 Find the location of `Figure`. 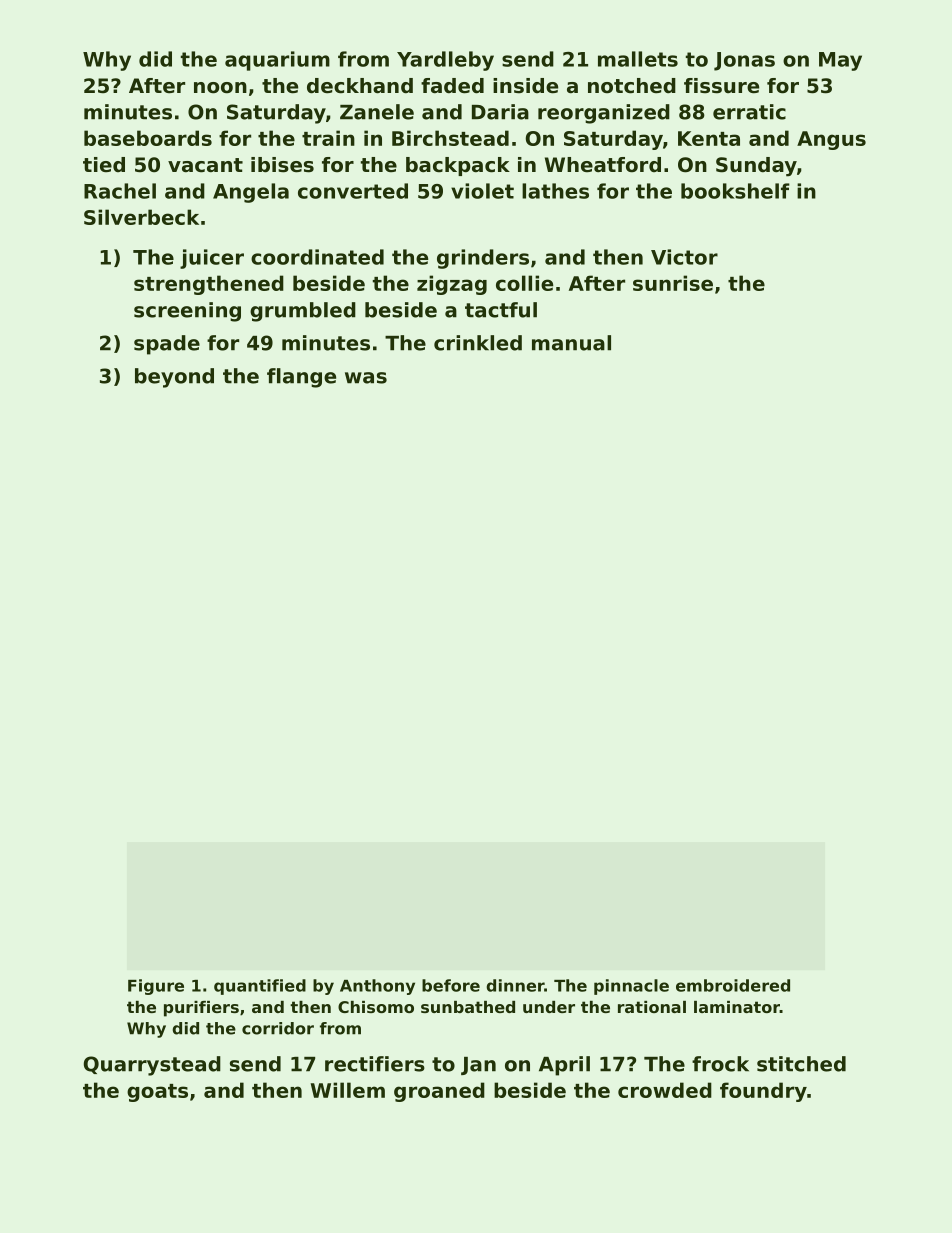

Figure is located at coordinates (156, 987).
